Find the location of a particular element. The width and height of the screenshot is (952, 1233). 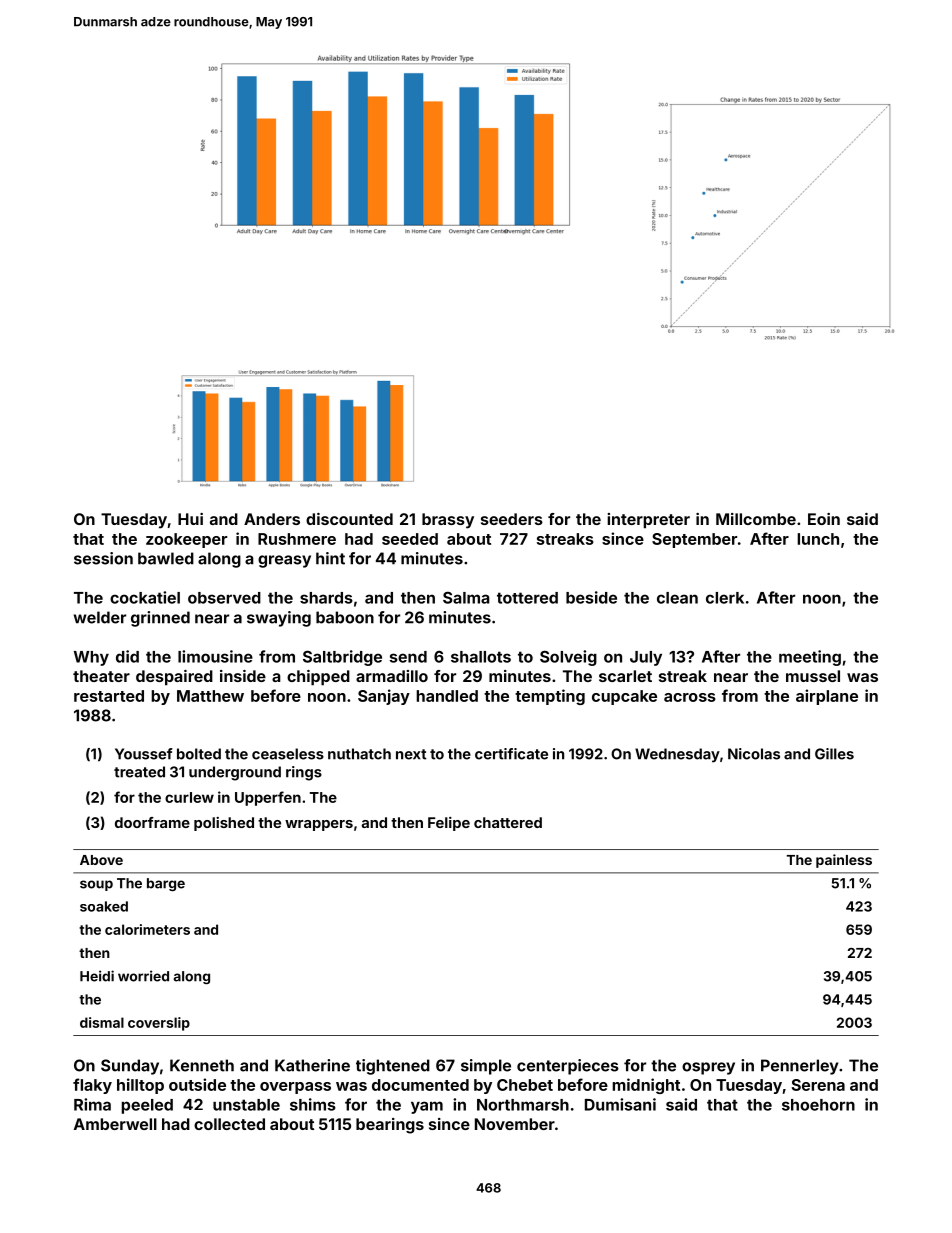

cupcake is located at coordinates (624, 697).
